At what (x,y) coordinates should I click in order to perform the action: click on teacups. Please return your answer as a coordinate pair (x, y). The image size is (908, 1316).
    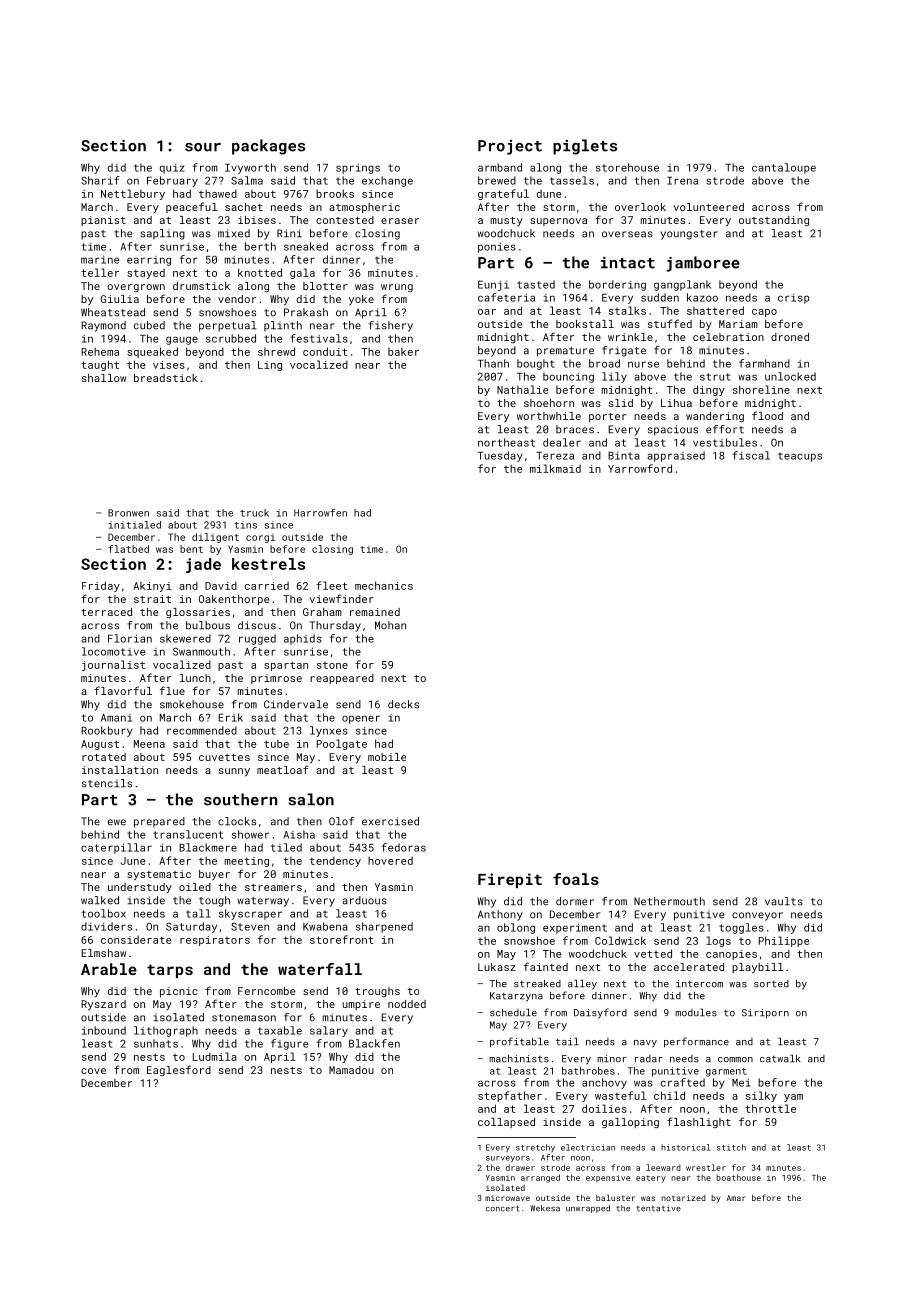
    Looking at the image, I should click on (800, 457).
